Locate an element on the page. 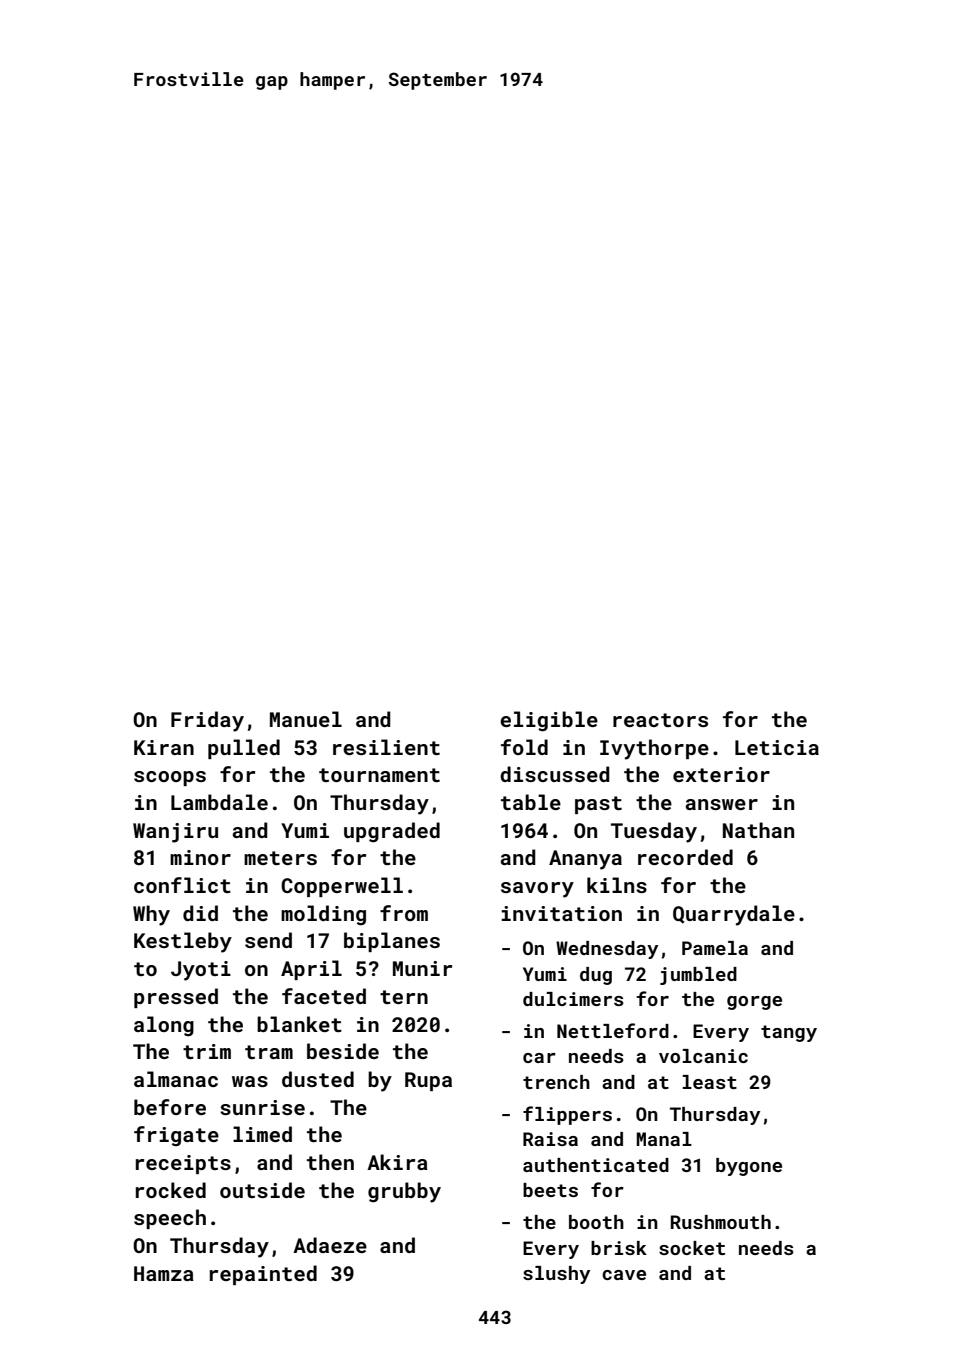 Image resolution: width=957 pixels, height=1357 pixels. Hamza is located at coordinates (164, 1273).
